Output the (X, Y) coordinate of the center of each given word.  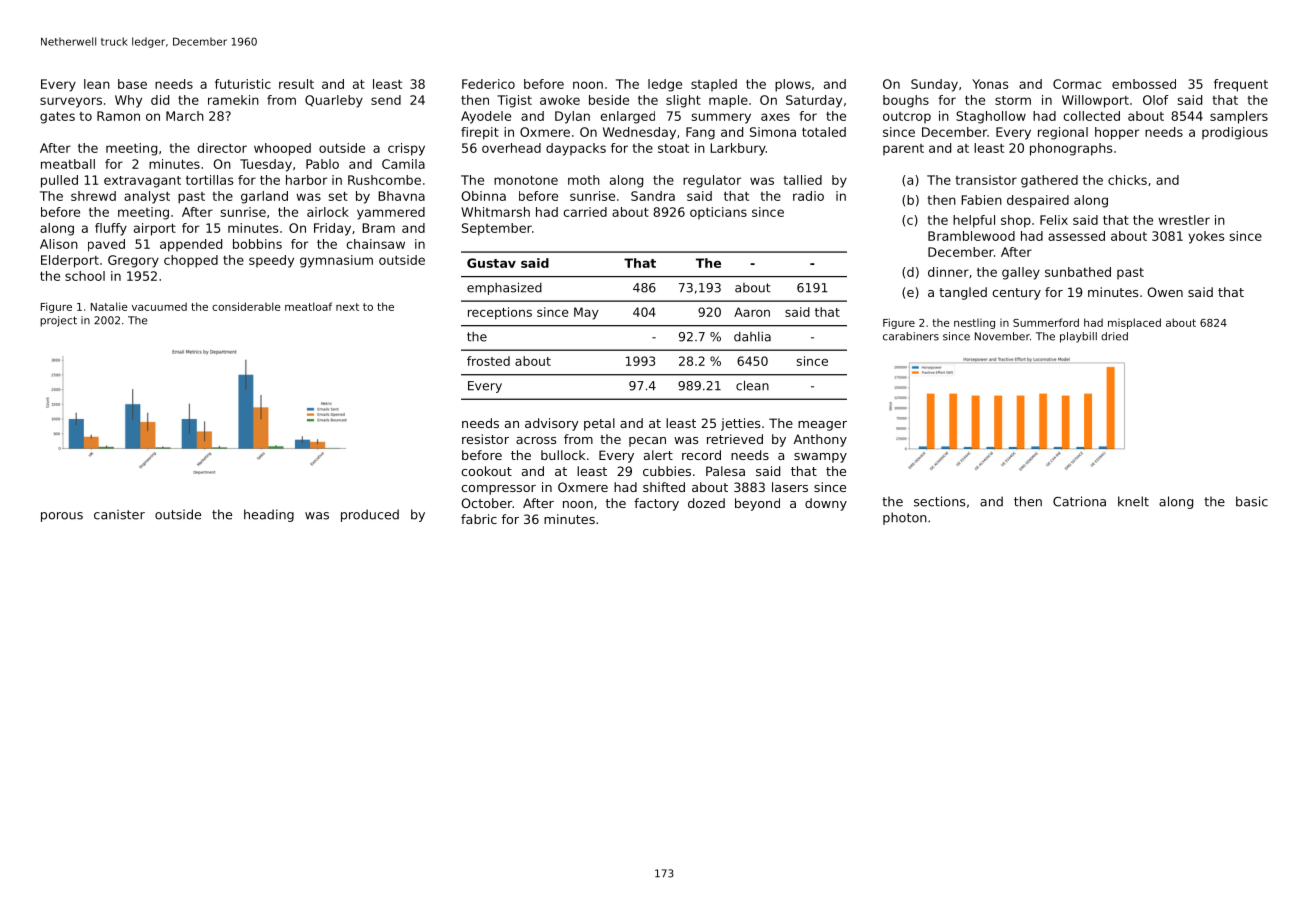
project (58, 321)
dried (1114, 336)
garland (264, 197)
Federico (488, 84)
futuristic (243, 84)
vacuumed (159, 306)
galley (1021, 273)
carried (585, 212)
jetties (740, 424)
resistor (485, 439)
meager (822, 426)
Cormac (1077, 84)
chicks (1127, 180)
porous (62, 517)
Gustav (491, 263)
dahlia (752, 337)
